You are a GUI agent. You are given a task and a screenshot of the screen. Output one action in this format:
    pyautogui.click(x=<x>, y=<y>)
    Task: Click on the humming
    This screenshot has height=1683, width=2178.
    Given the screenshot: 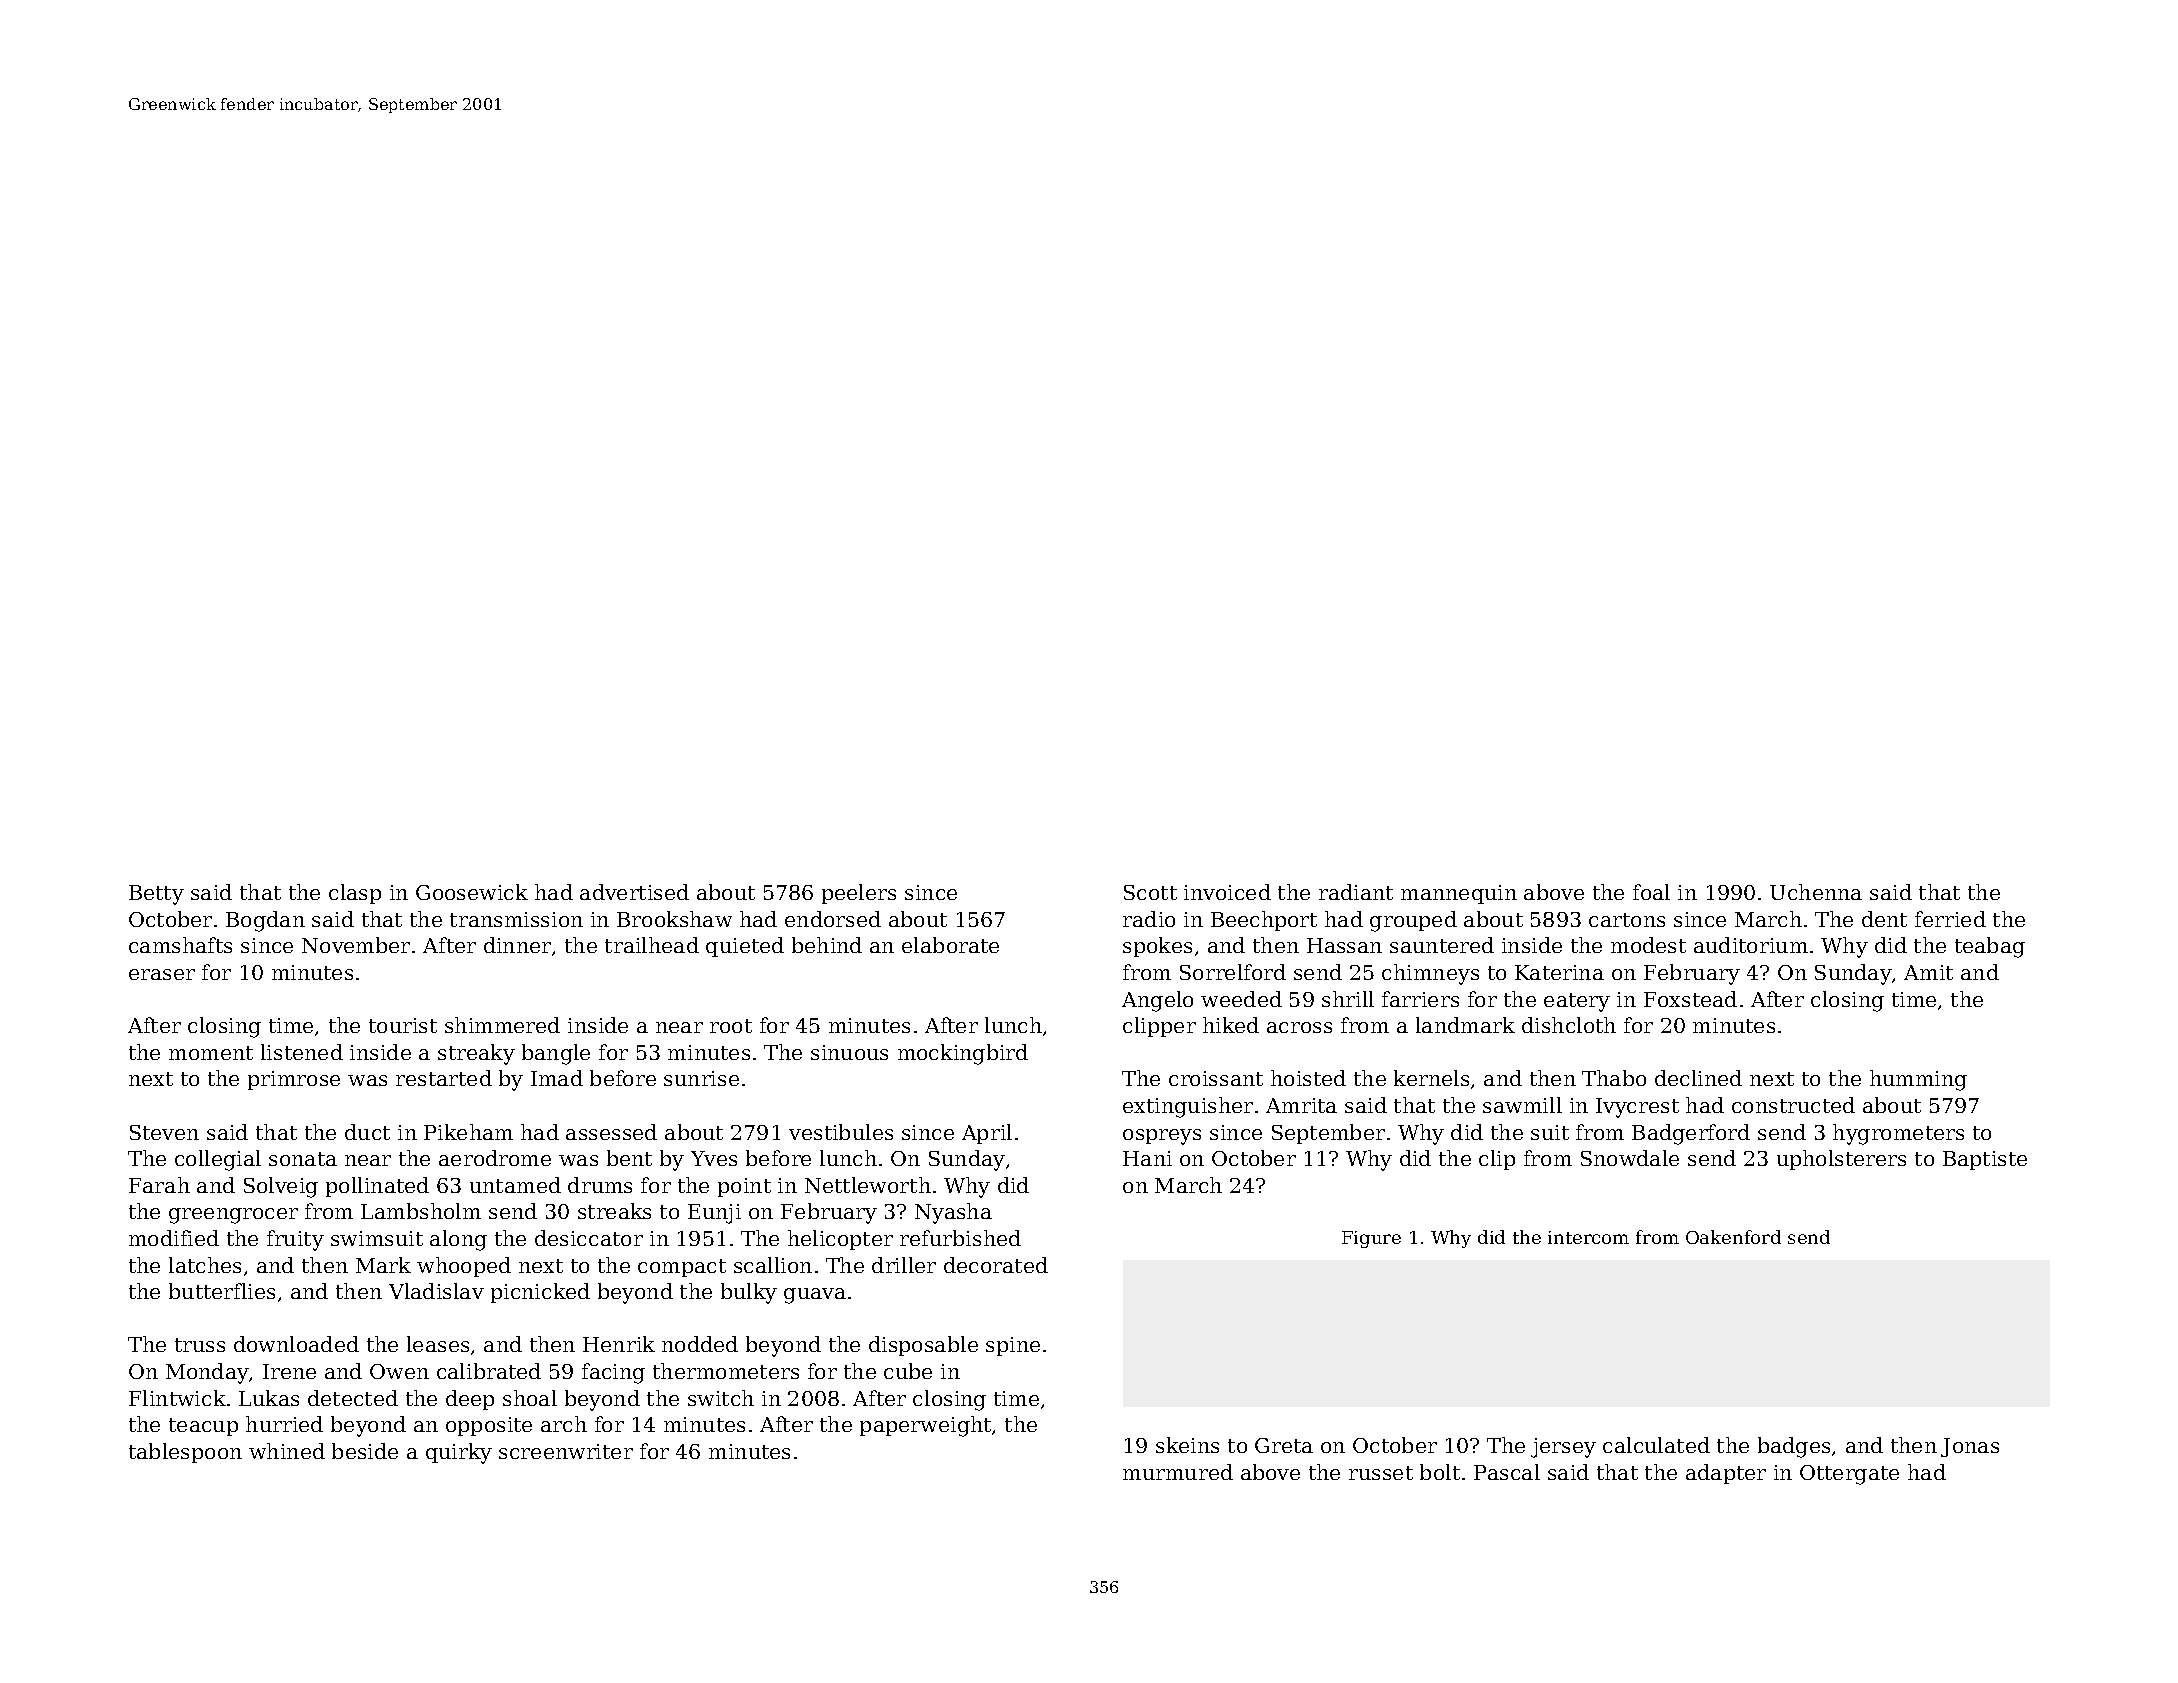 What is the action you would take?
    pyautogui.click(x=1918, y=1080)
